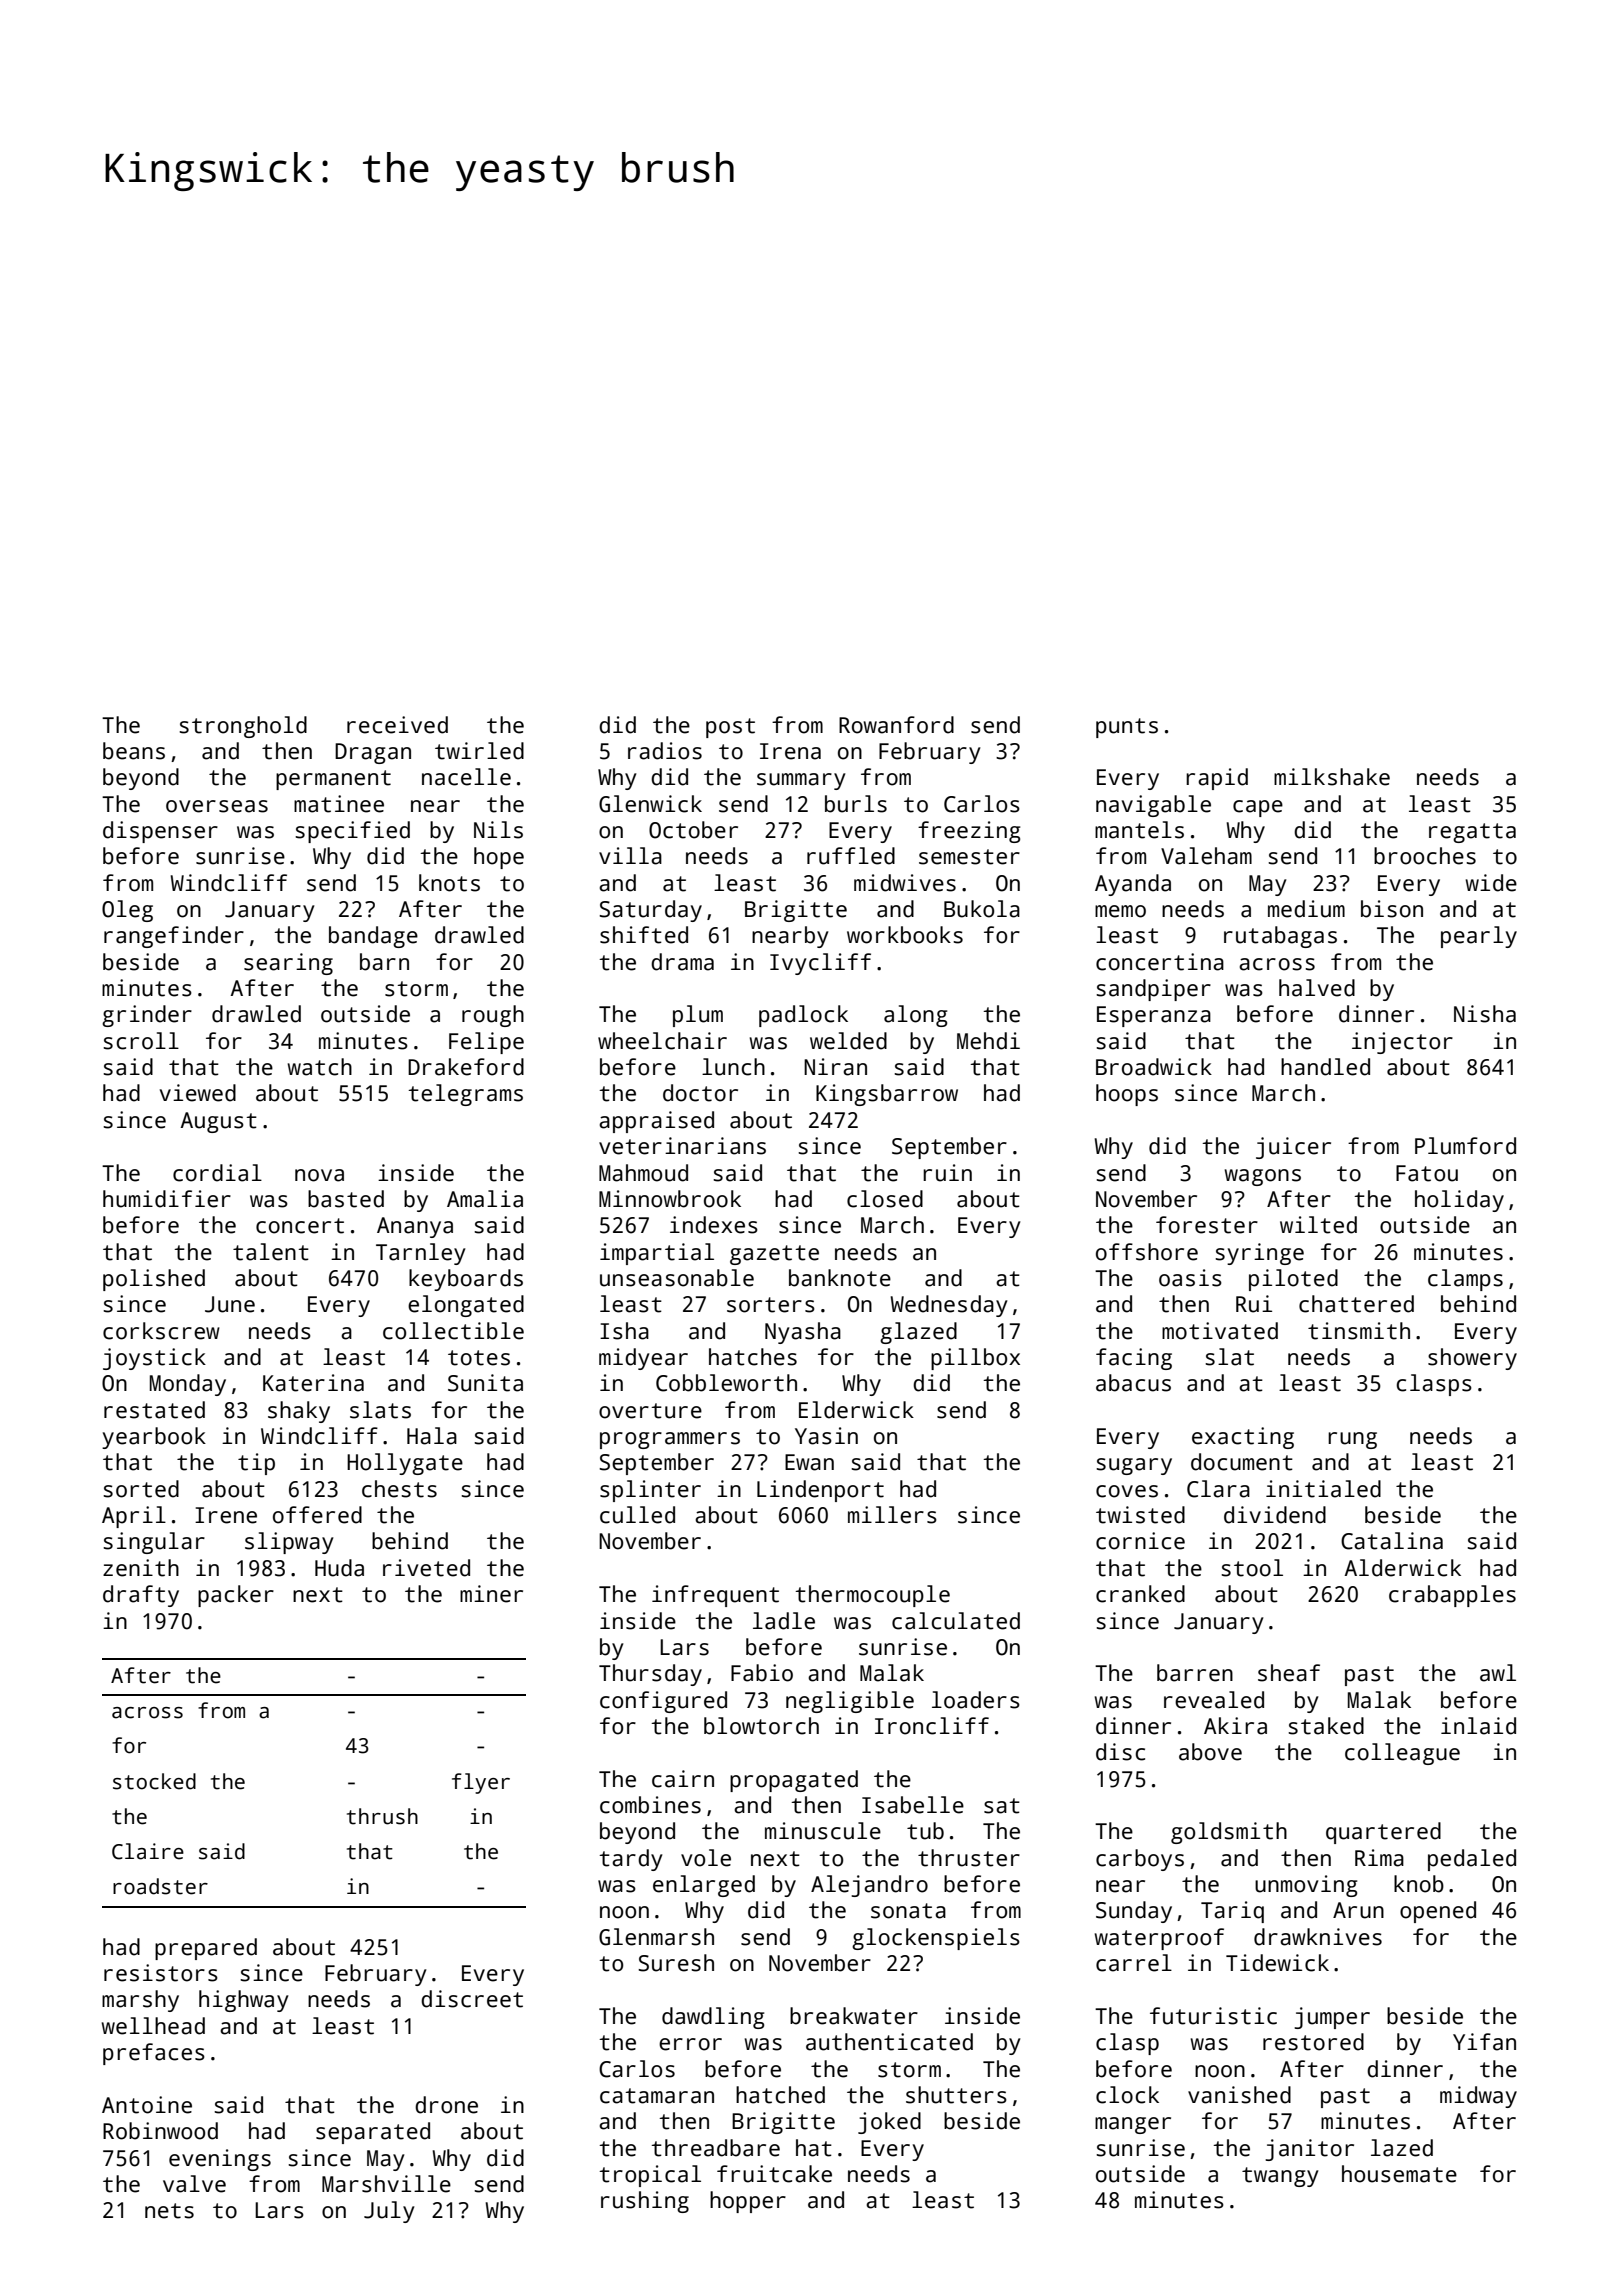 This screenshot has height=2292, width=1620. I want to click on thruster, so click(969, 1858).
